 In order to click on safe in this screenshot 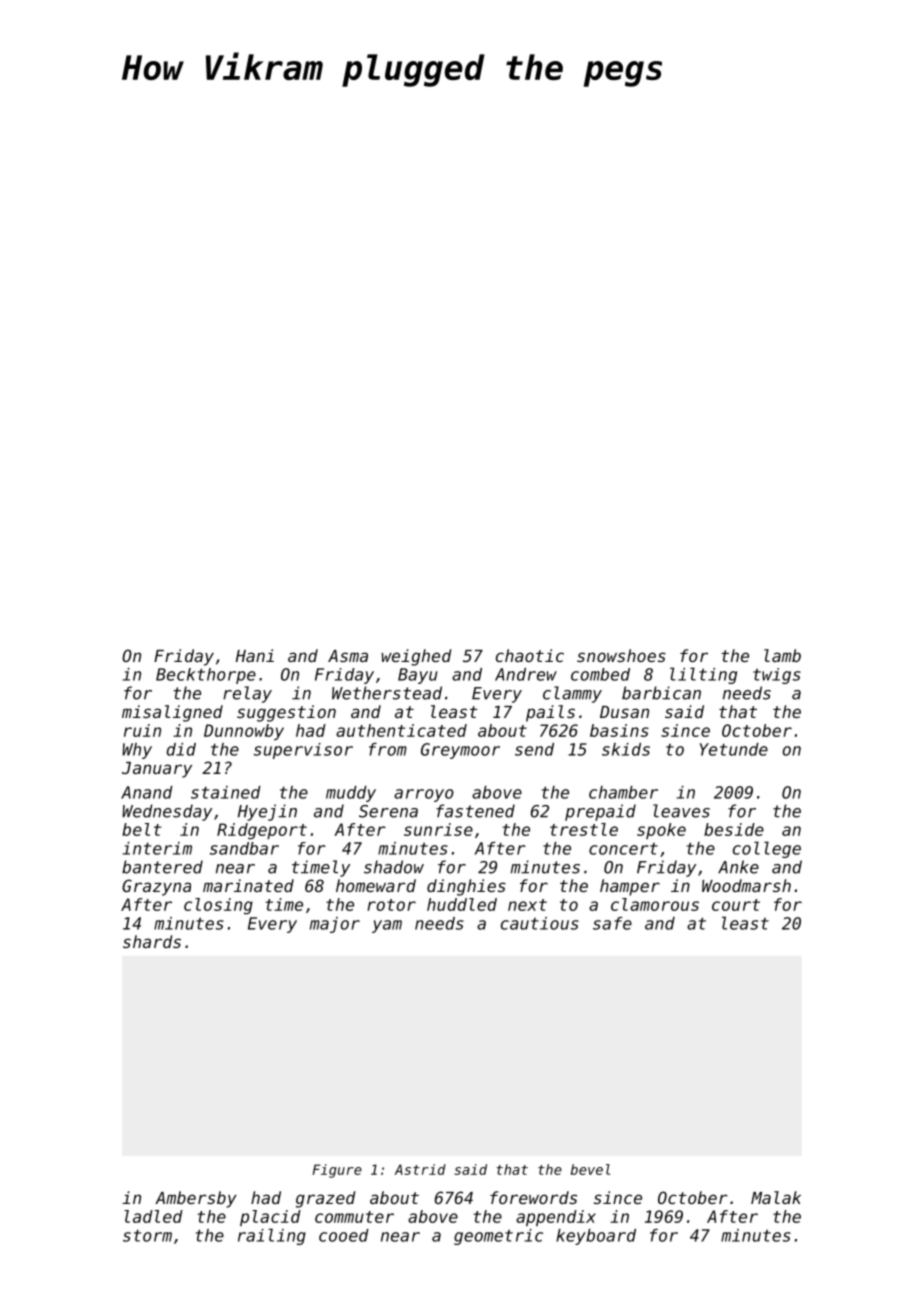, I will do `click(612, 923)`.
